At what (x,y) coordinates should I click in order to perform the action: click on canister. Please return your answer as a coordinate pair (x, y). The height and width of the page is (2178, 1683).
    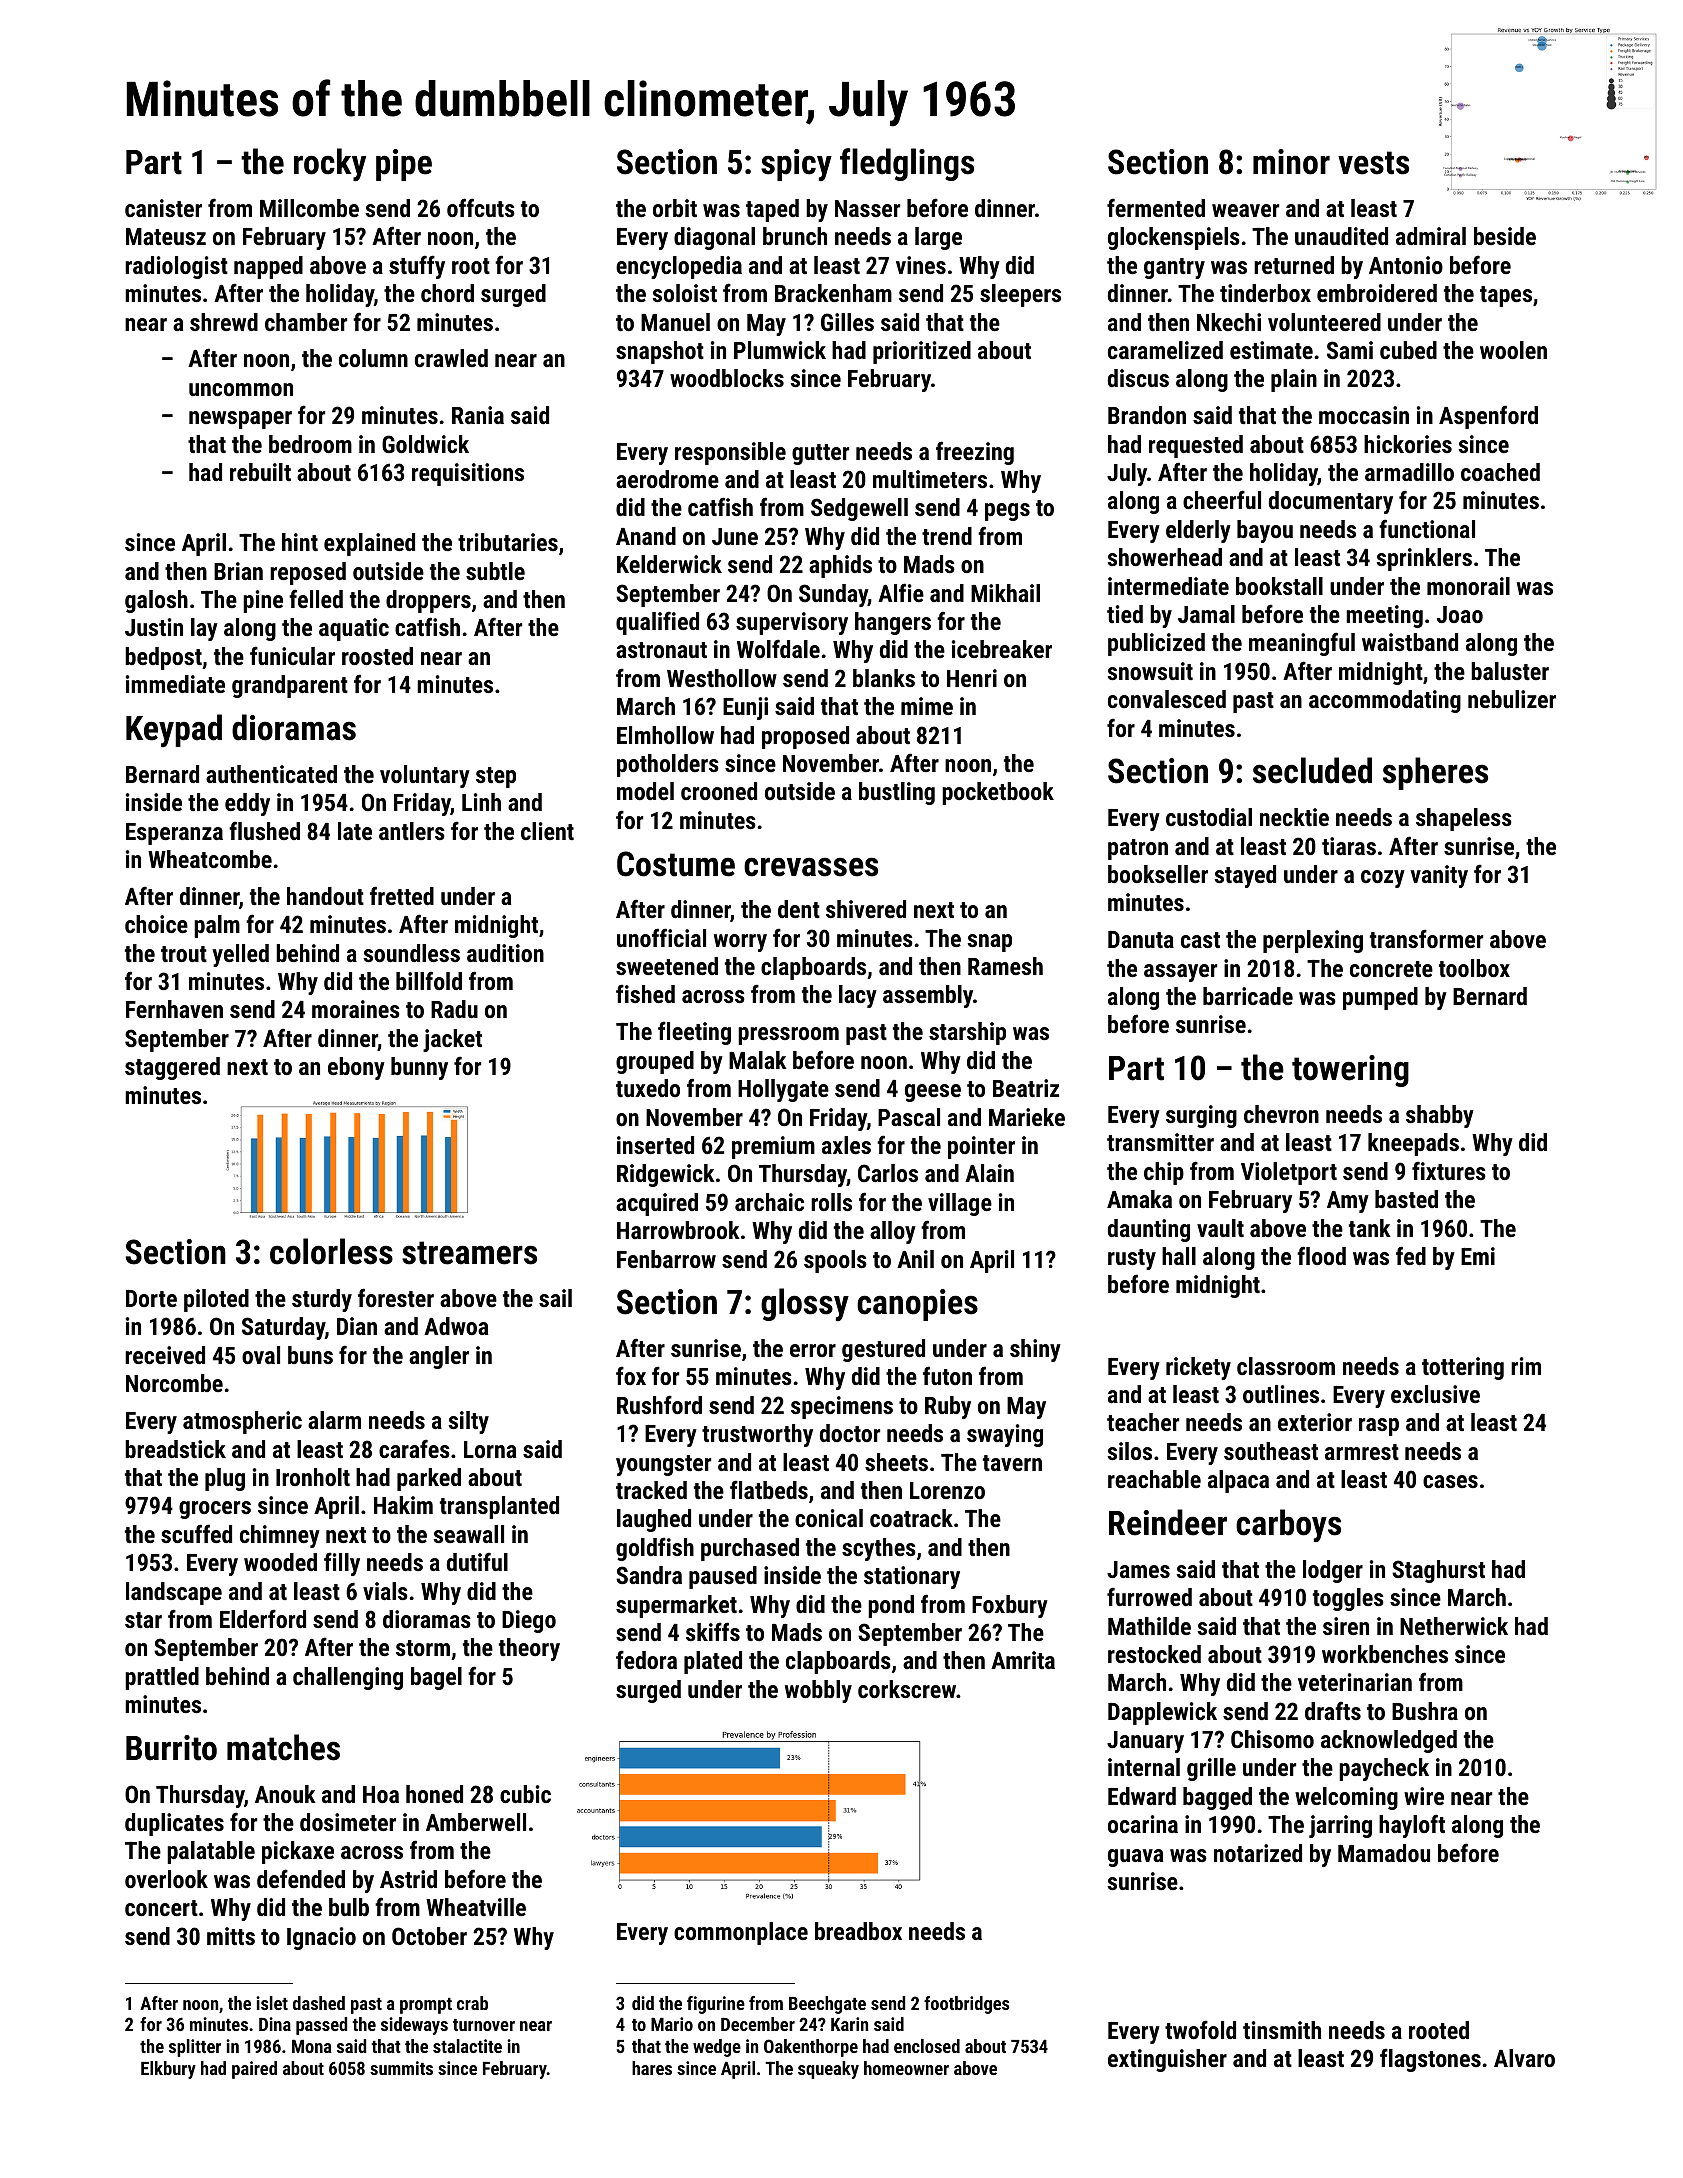
    Looking at the image, I should click on (163, 208).
